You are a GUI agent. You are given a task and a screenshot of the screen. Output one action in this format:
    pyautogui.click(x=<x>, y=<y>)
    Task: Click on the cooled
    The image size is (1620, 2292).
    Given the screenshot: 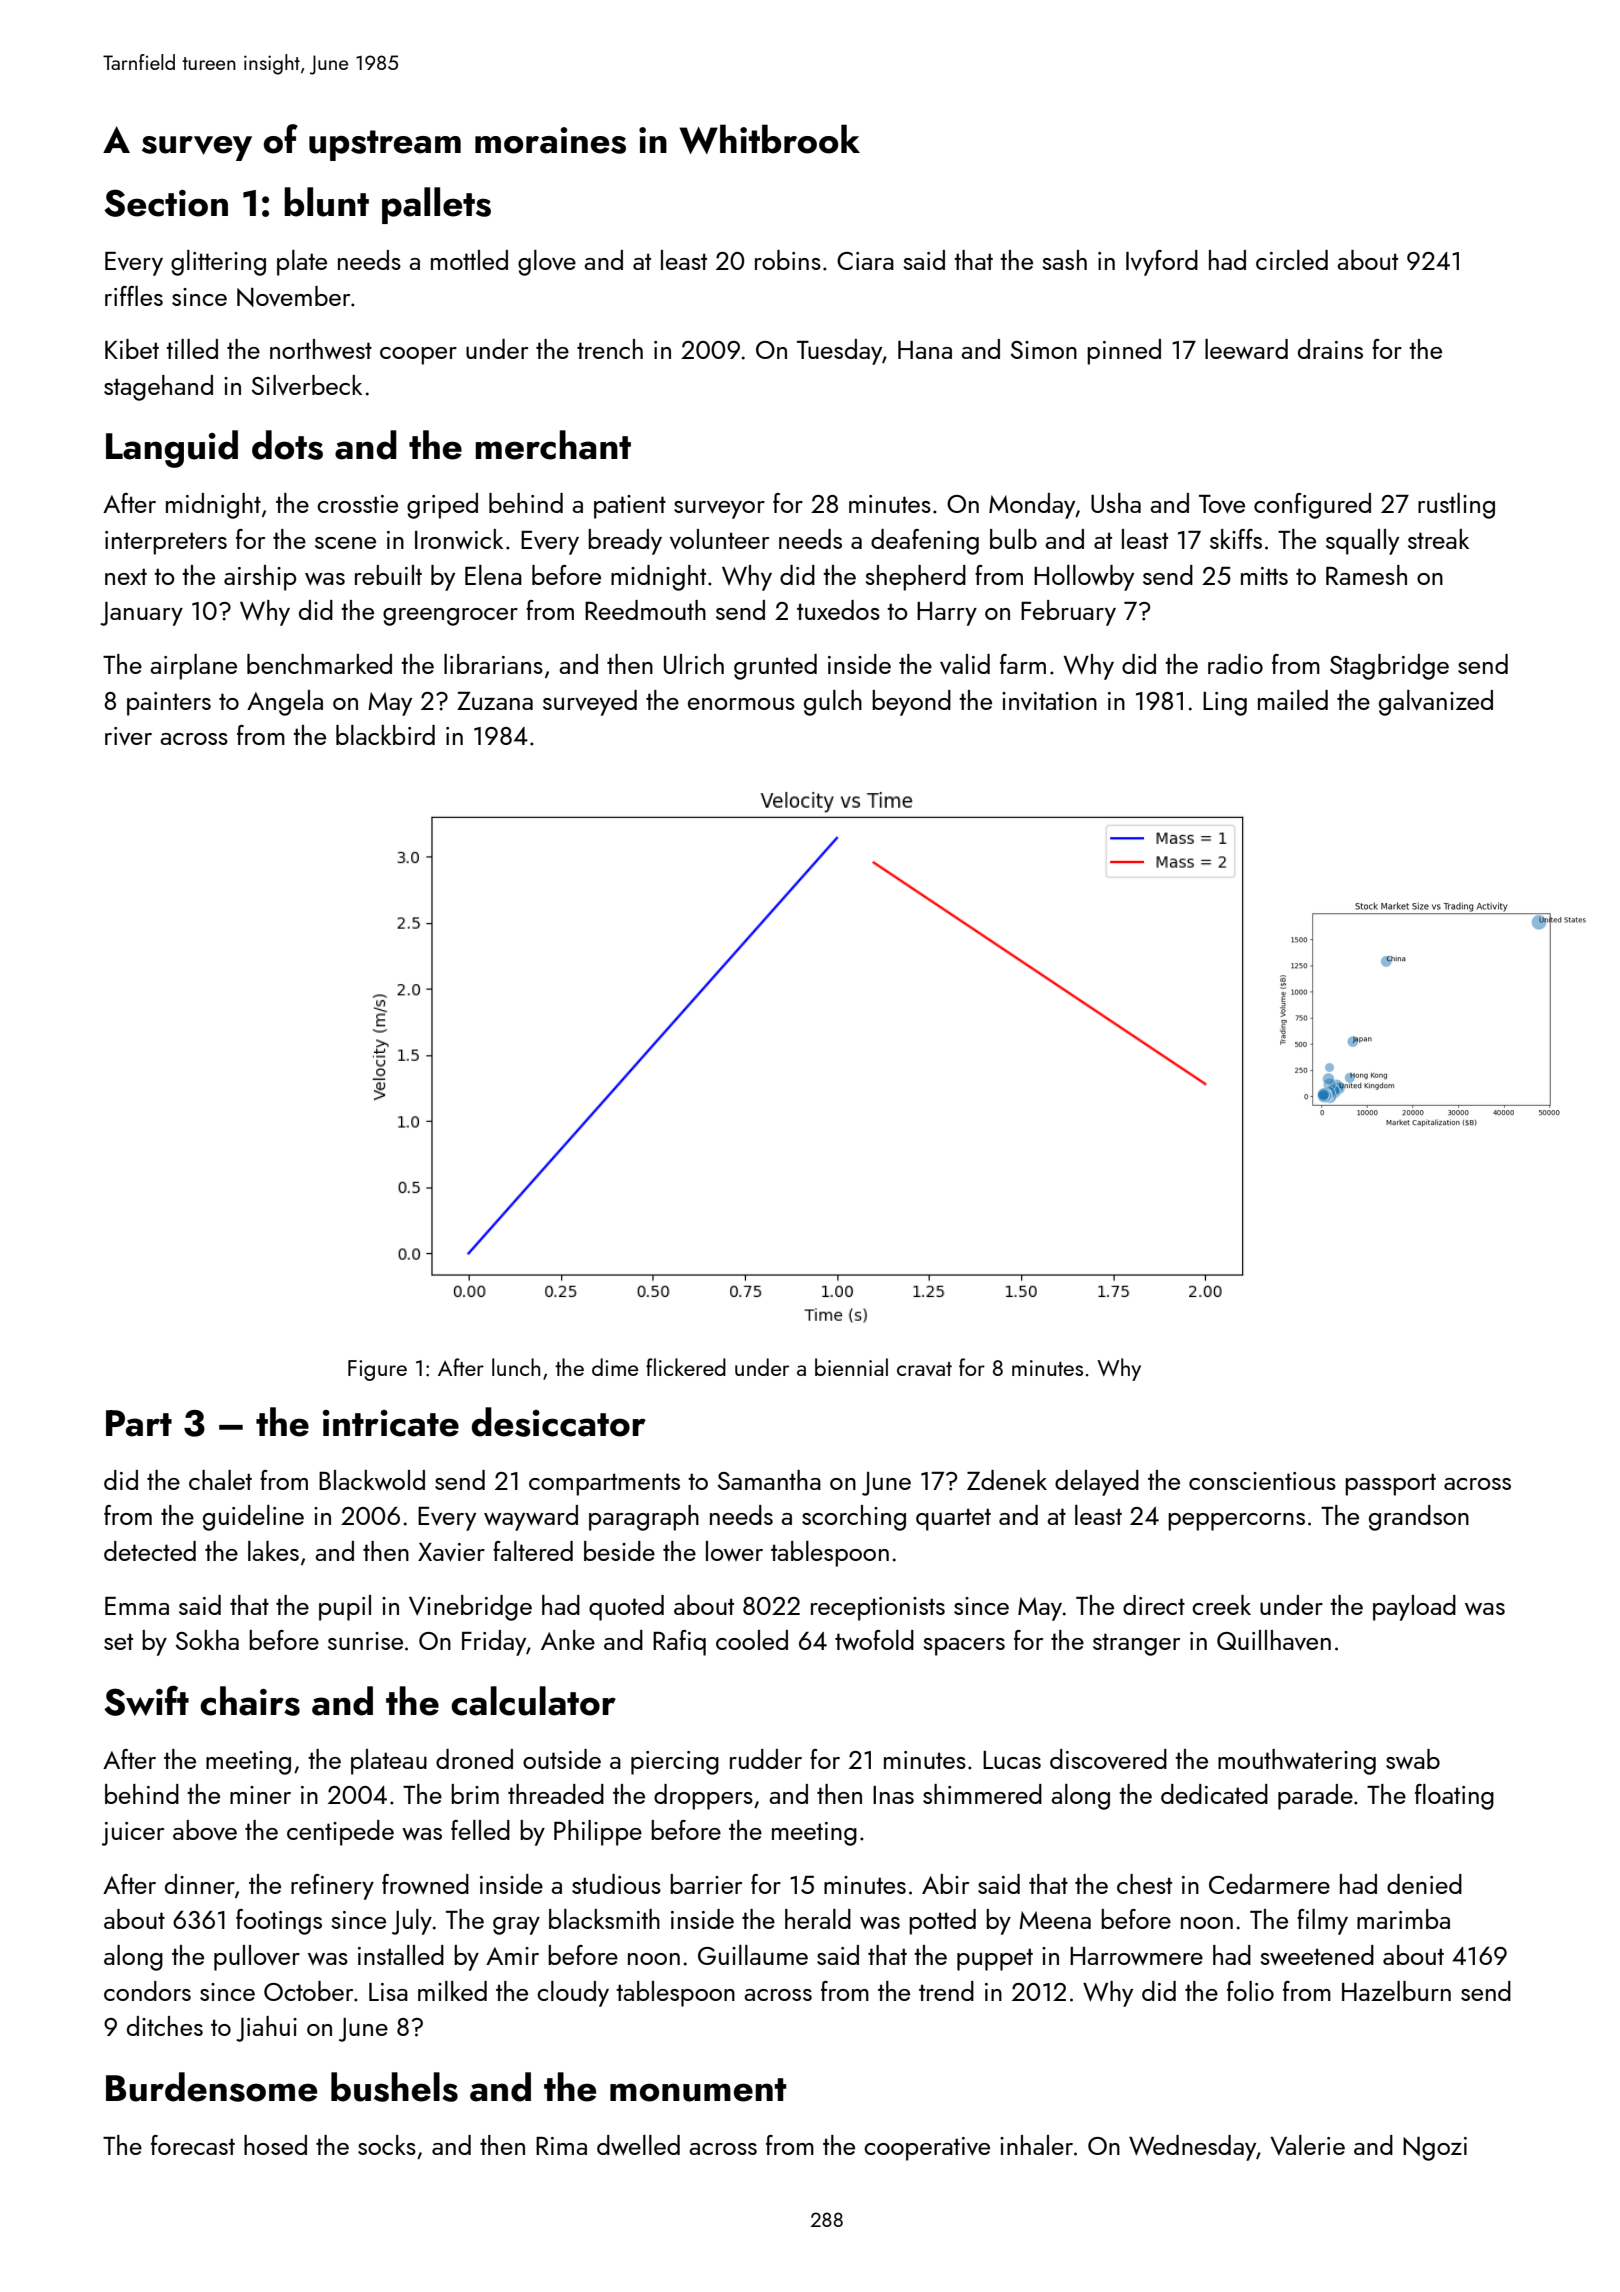 What is the action you would take?
    pyautogui.click(x=752, y=1640)
